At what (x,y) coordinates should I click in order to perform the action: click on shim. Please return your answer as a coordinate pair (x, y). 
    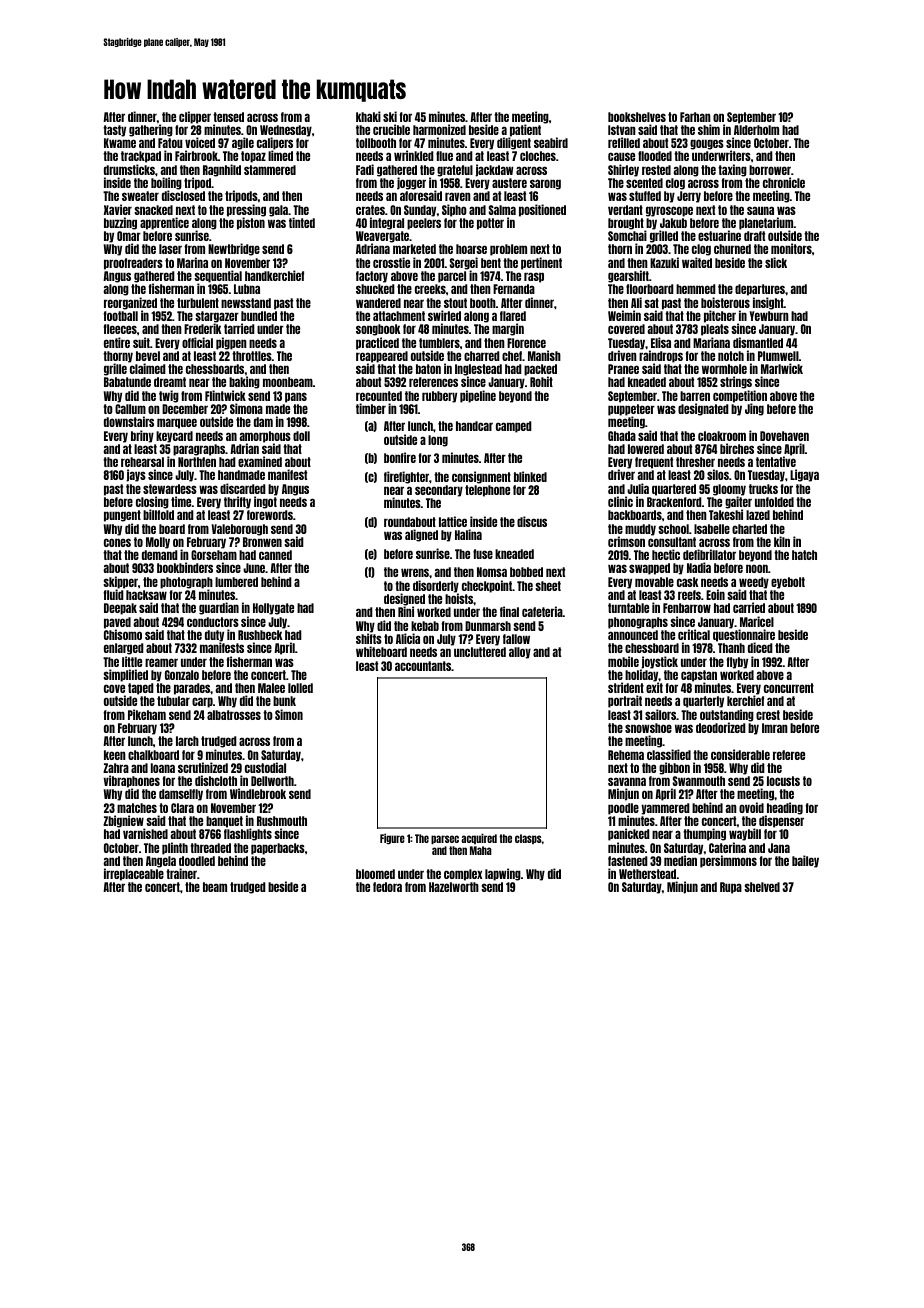
    Looking at the image, I should click on (709, 129).
